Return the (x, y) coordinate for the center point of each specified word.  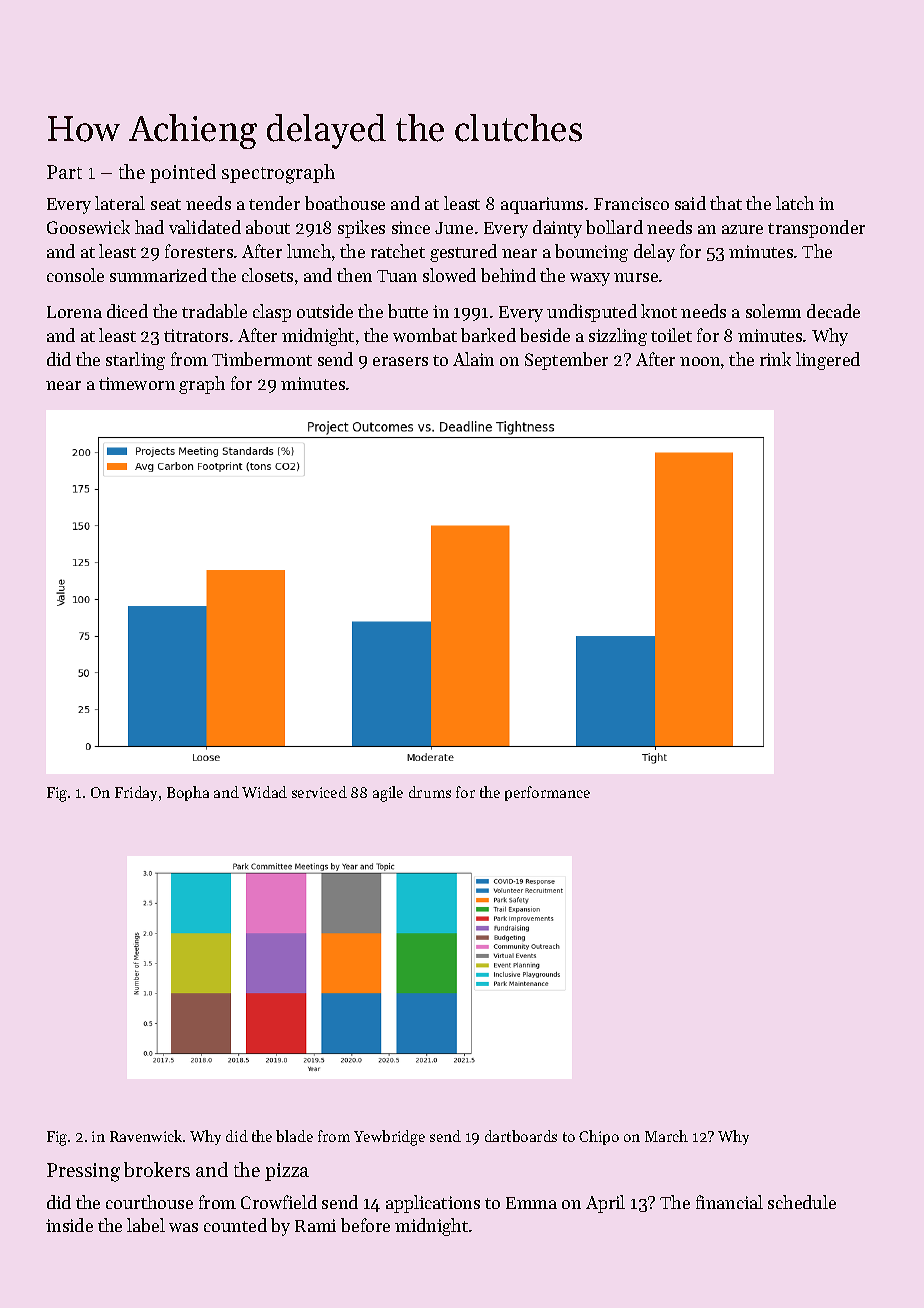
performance (547, 793)
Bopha (188, 793)
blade (294, 1136)
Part (64, 172)
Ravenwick (146, 1136)
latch (795, 203)
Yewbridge (389, 1138)
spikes (361, 229)
